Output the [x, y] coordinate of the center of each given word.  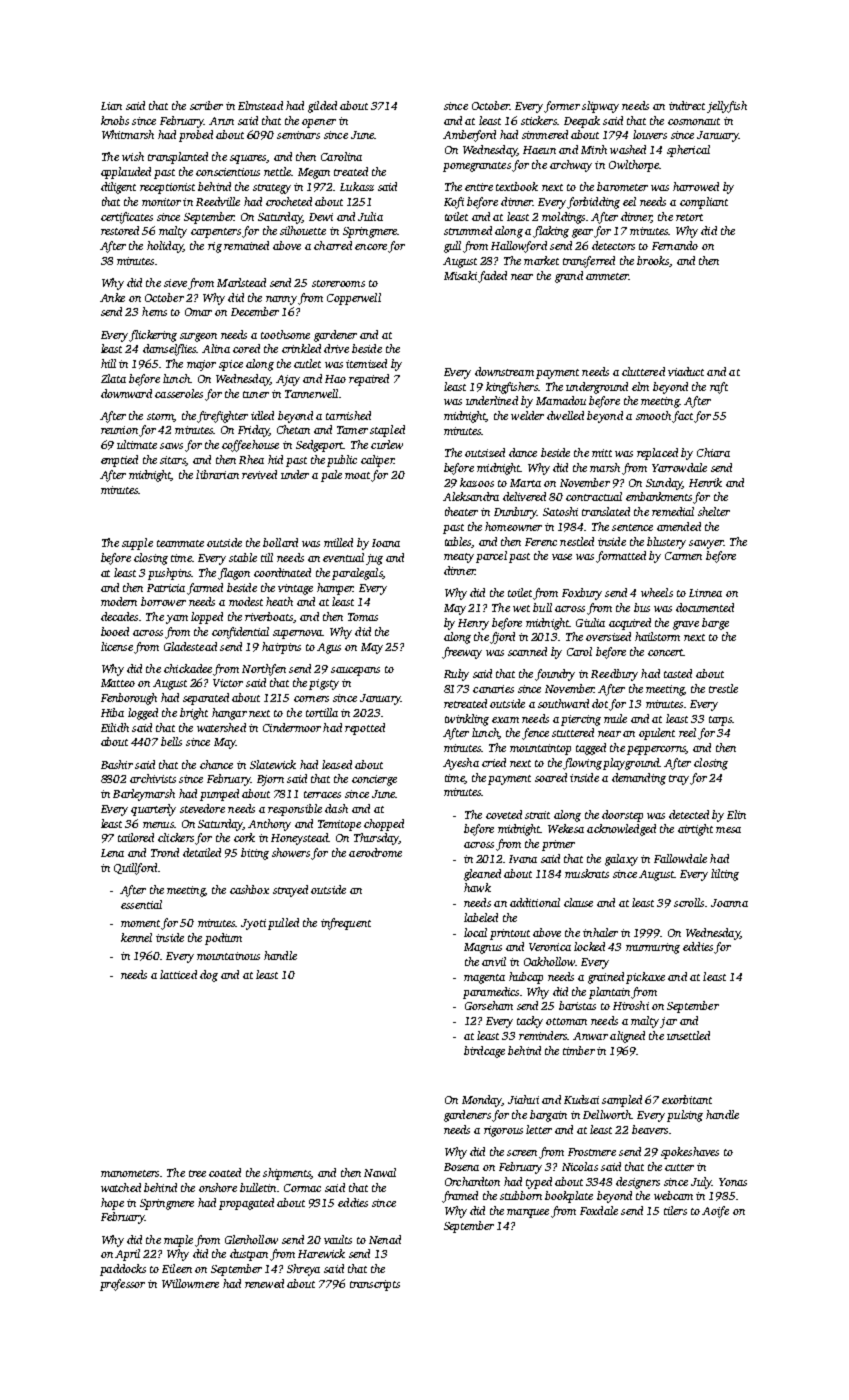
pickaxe [645, 978]
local [475, 932]
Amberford [469, 136]
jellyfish [727, 107]
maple [178, 1241]
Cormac [302, 1188]
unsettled [688, 1035]
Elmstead [260, 105]
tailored [136, 837]
